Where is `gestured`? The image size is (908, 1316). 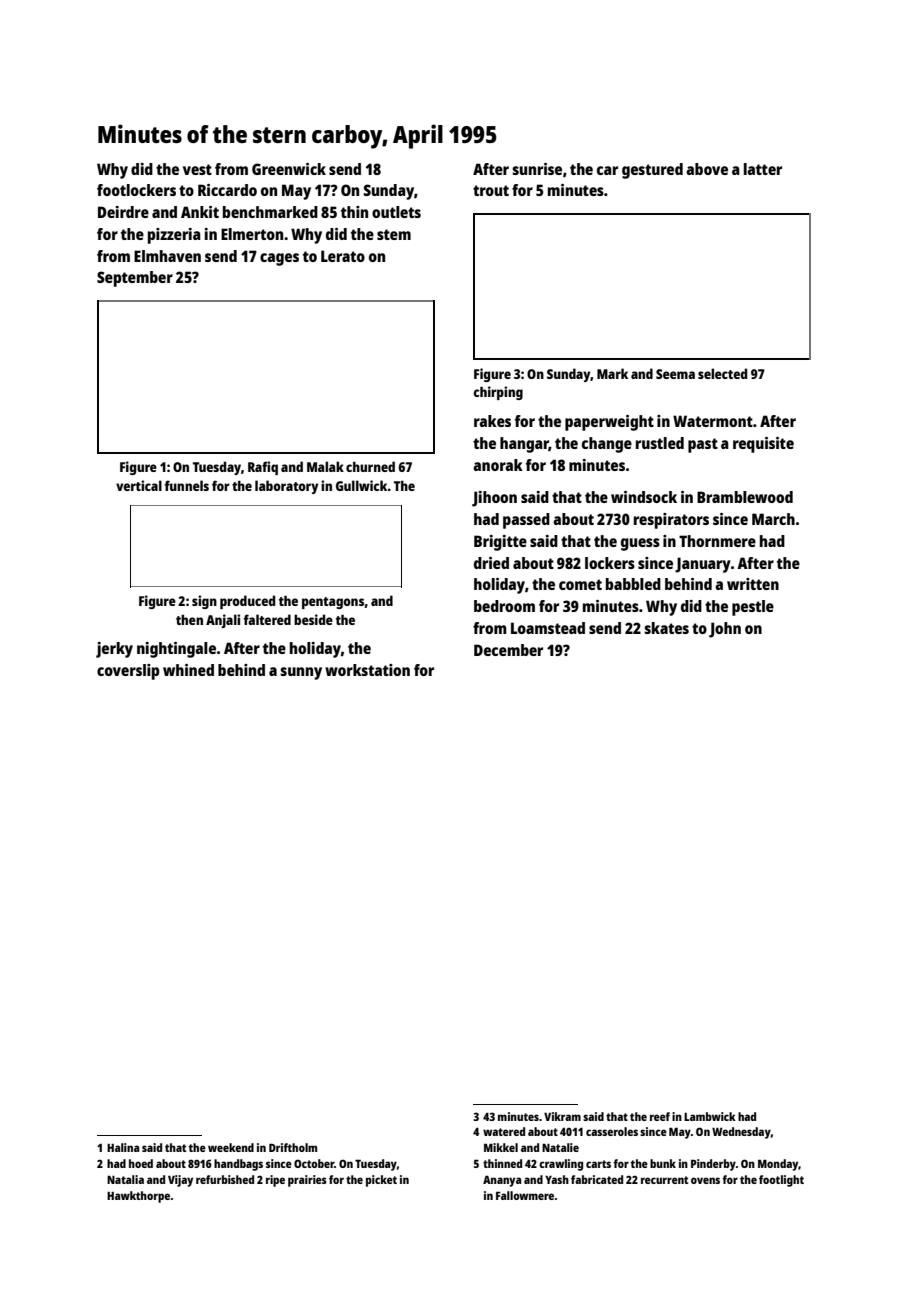
gestured is located at coordinates (652, 171).
